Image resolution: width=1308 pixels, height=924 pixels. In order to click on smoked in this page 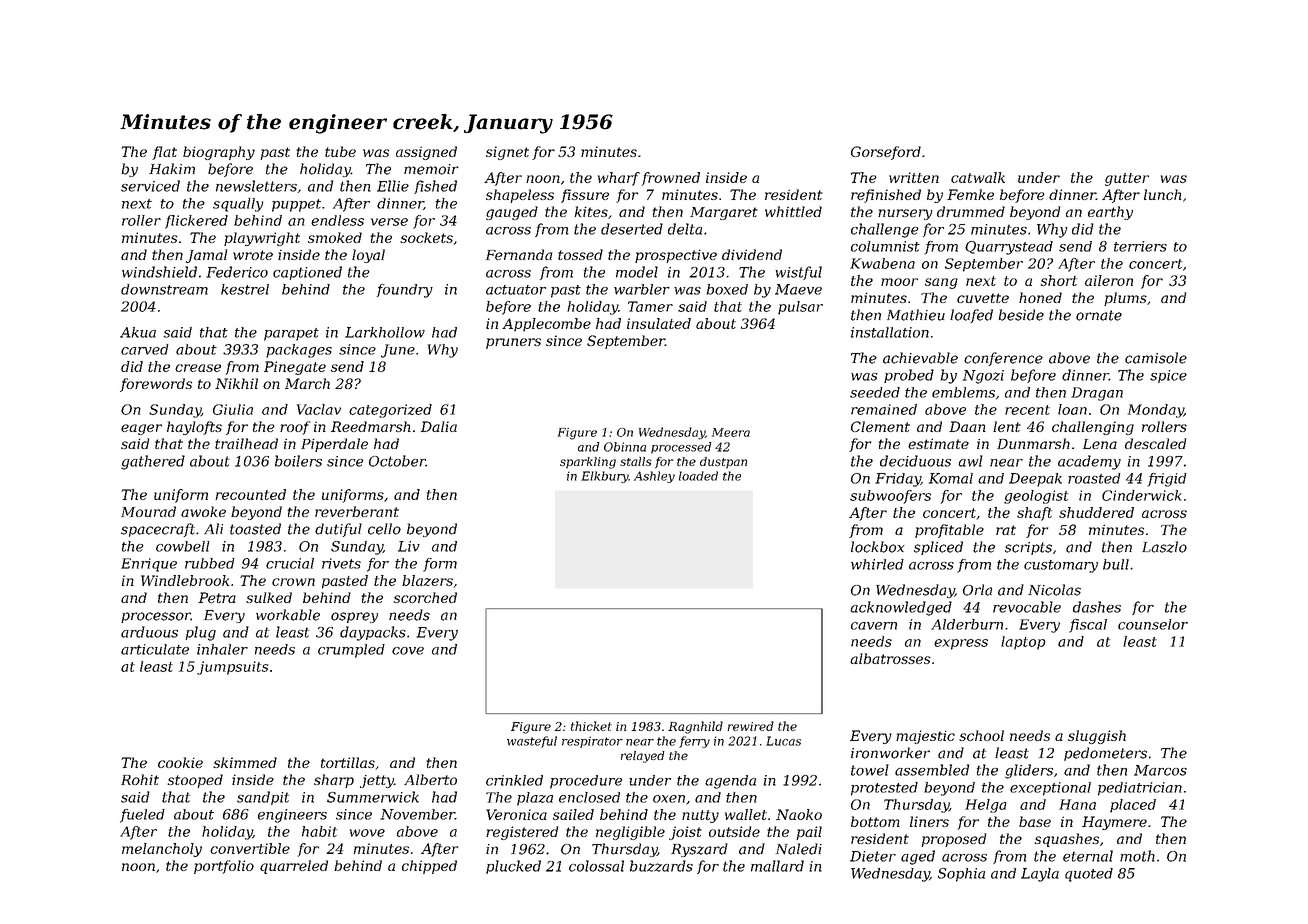, I will do `click(335, 237)`.
